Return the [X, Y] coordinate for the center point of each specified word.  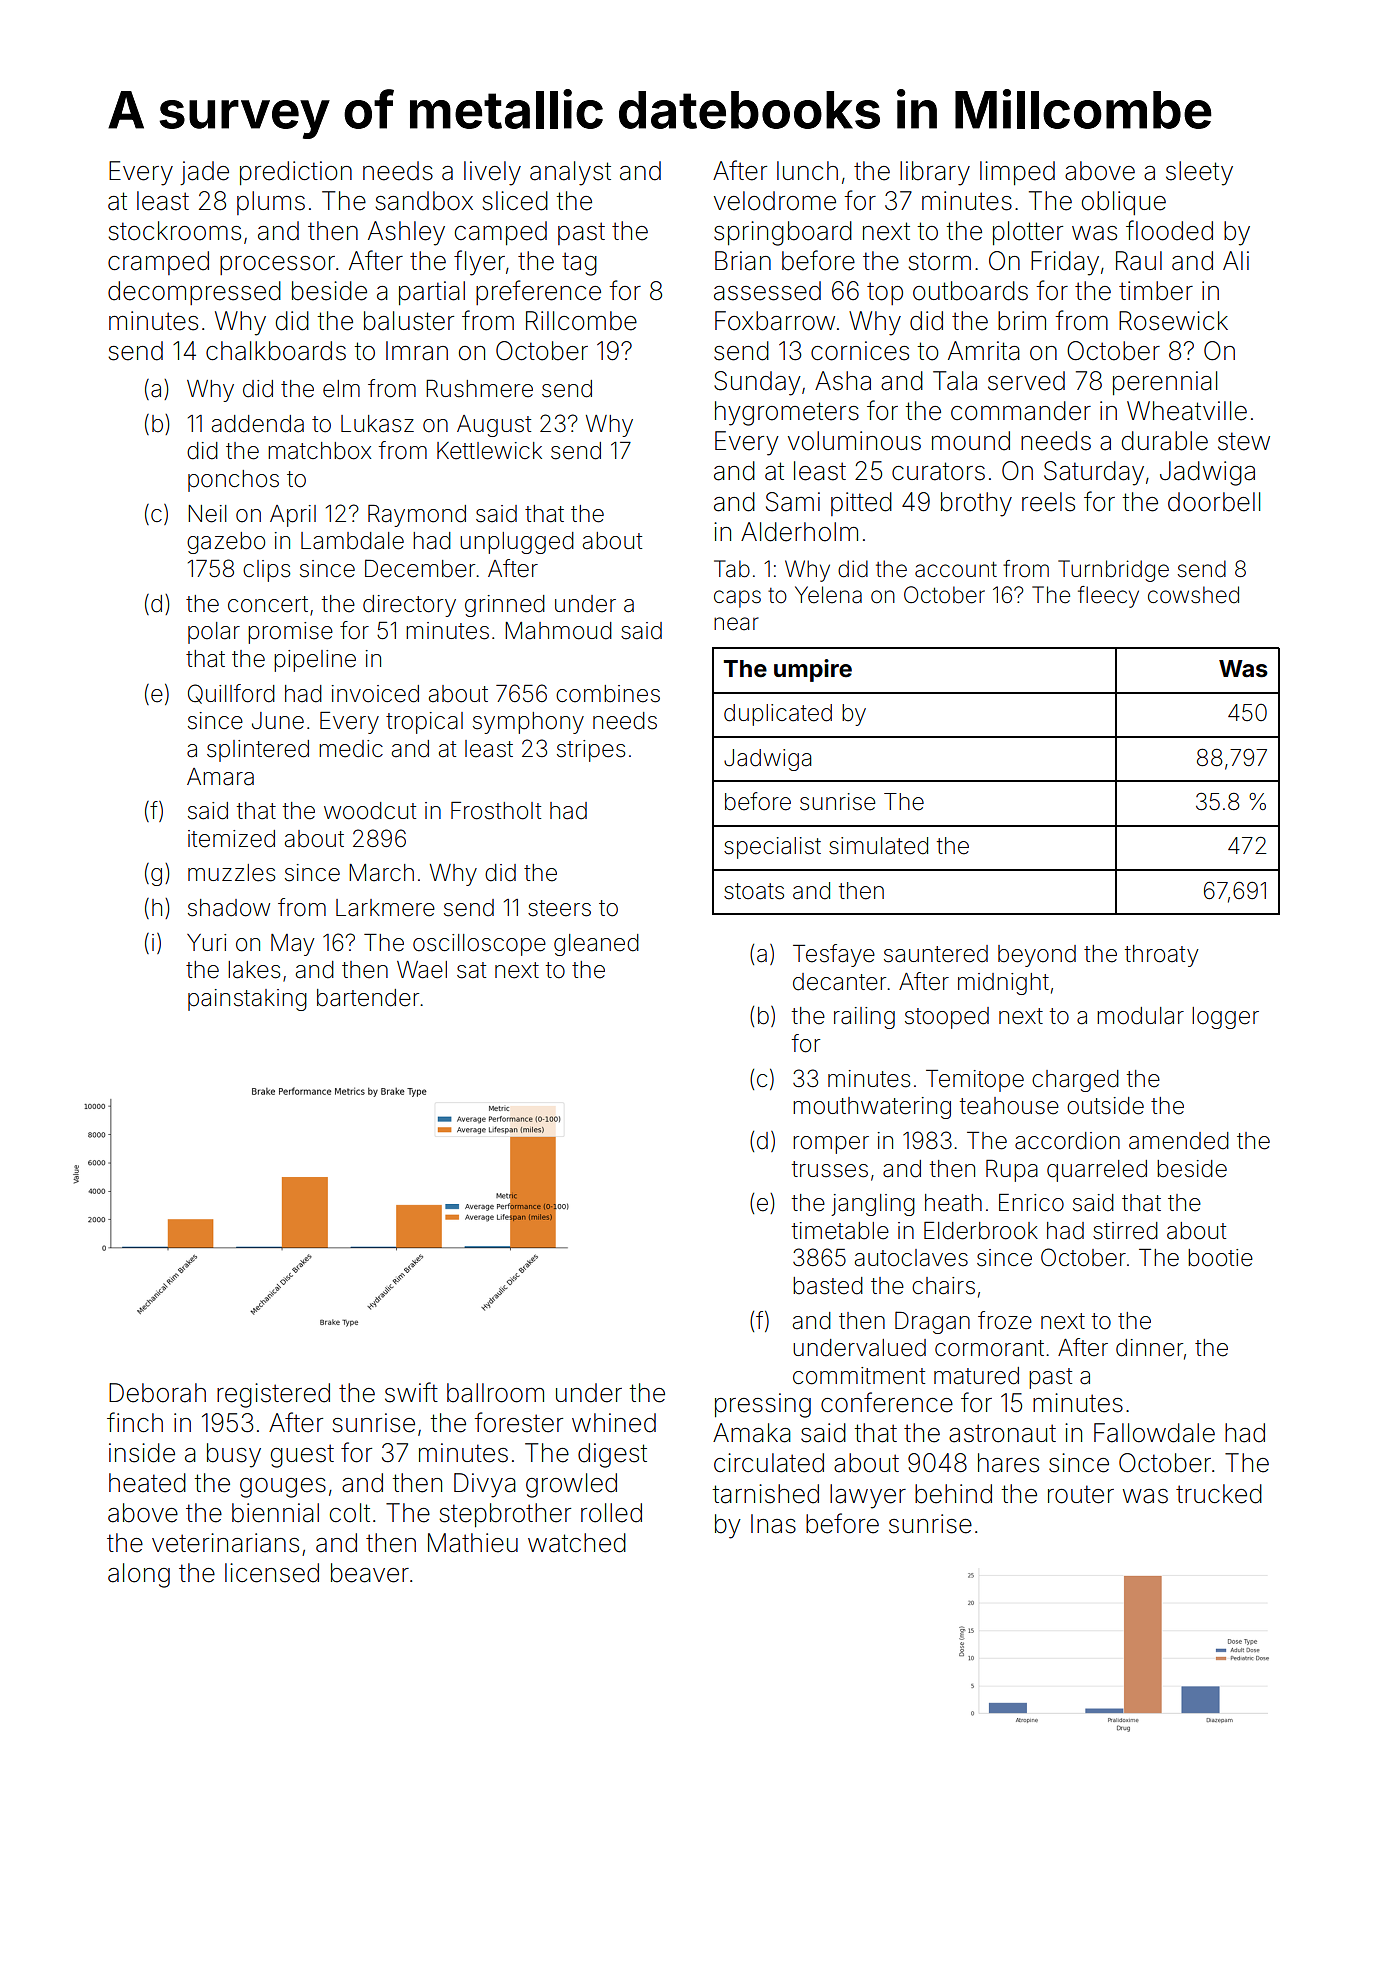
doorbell [1214, 502]
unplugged [517, 543]
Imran [417, 351]
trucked [1219, 1494]
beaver [370, 1573]
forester [518, 1422]
